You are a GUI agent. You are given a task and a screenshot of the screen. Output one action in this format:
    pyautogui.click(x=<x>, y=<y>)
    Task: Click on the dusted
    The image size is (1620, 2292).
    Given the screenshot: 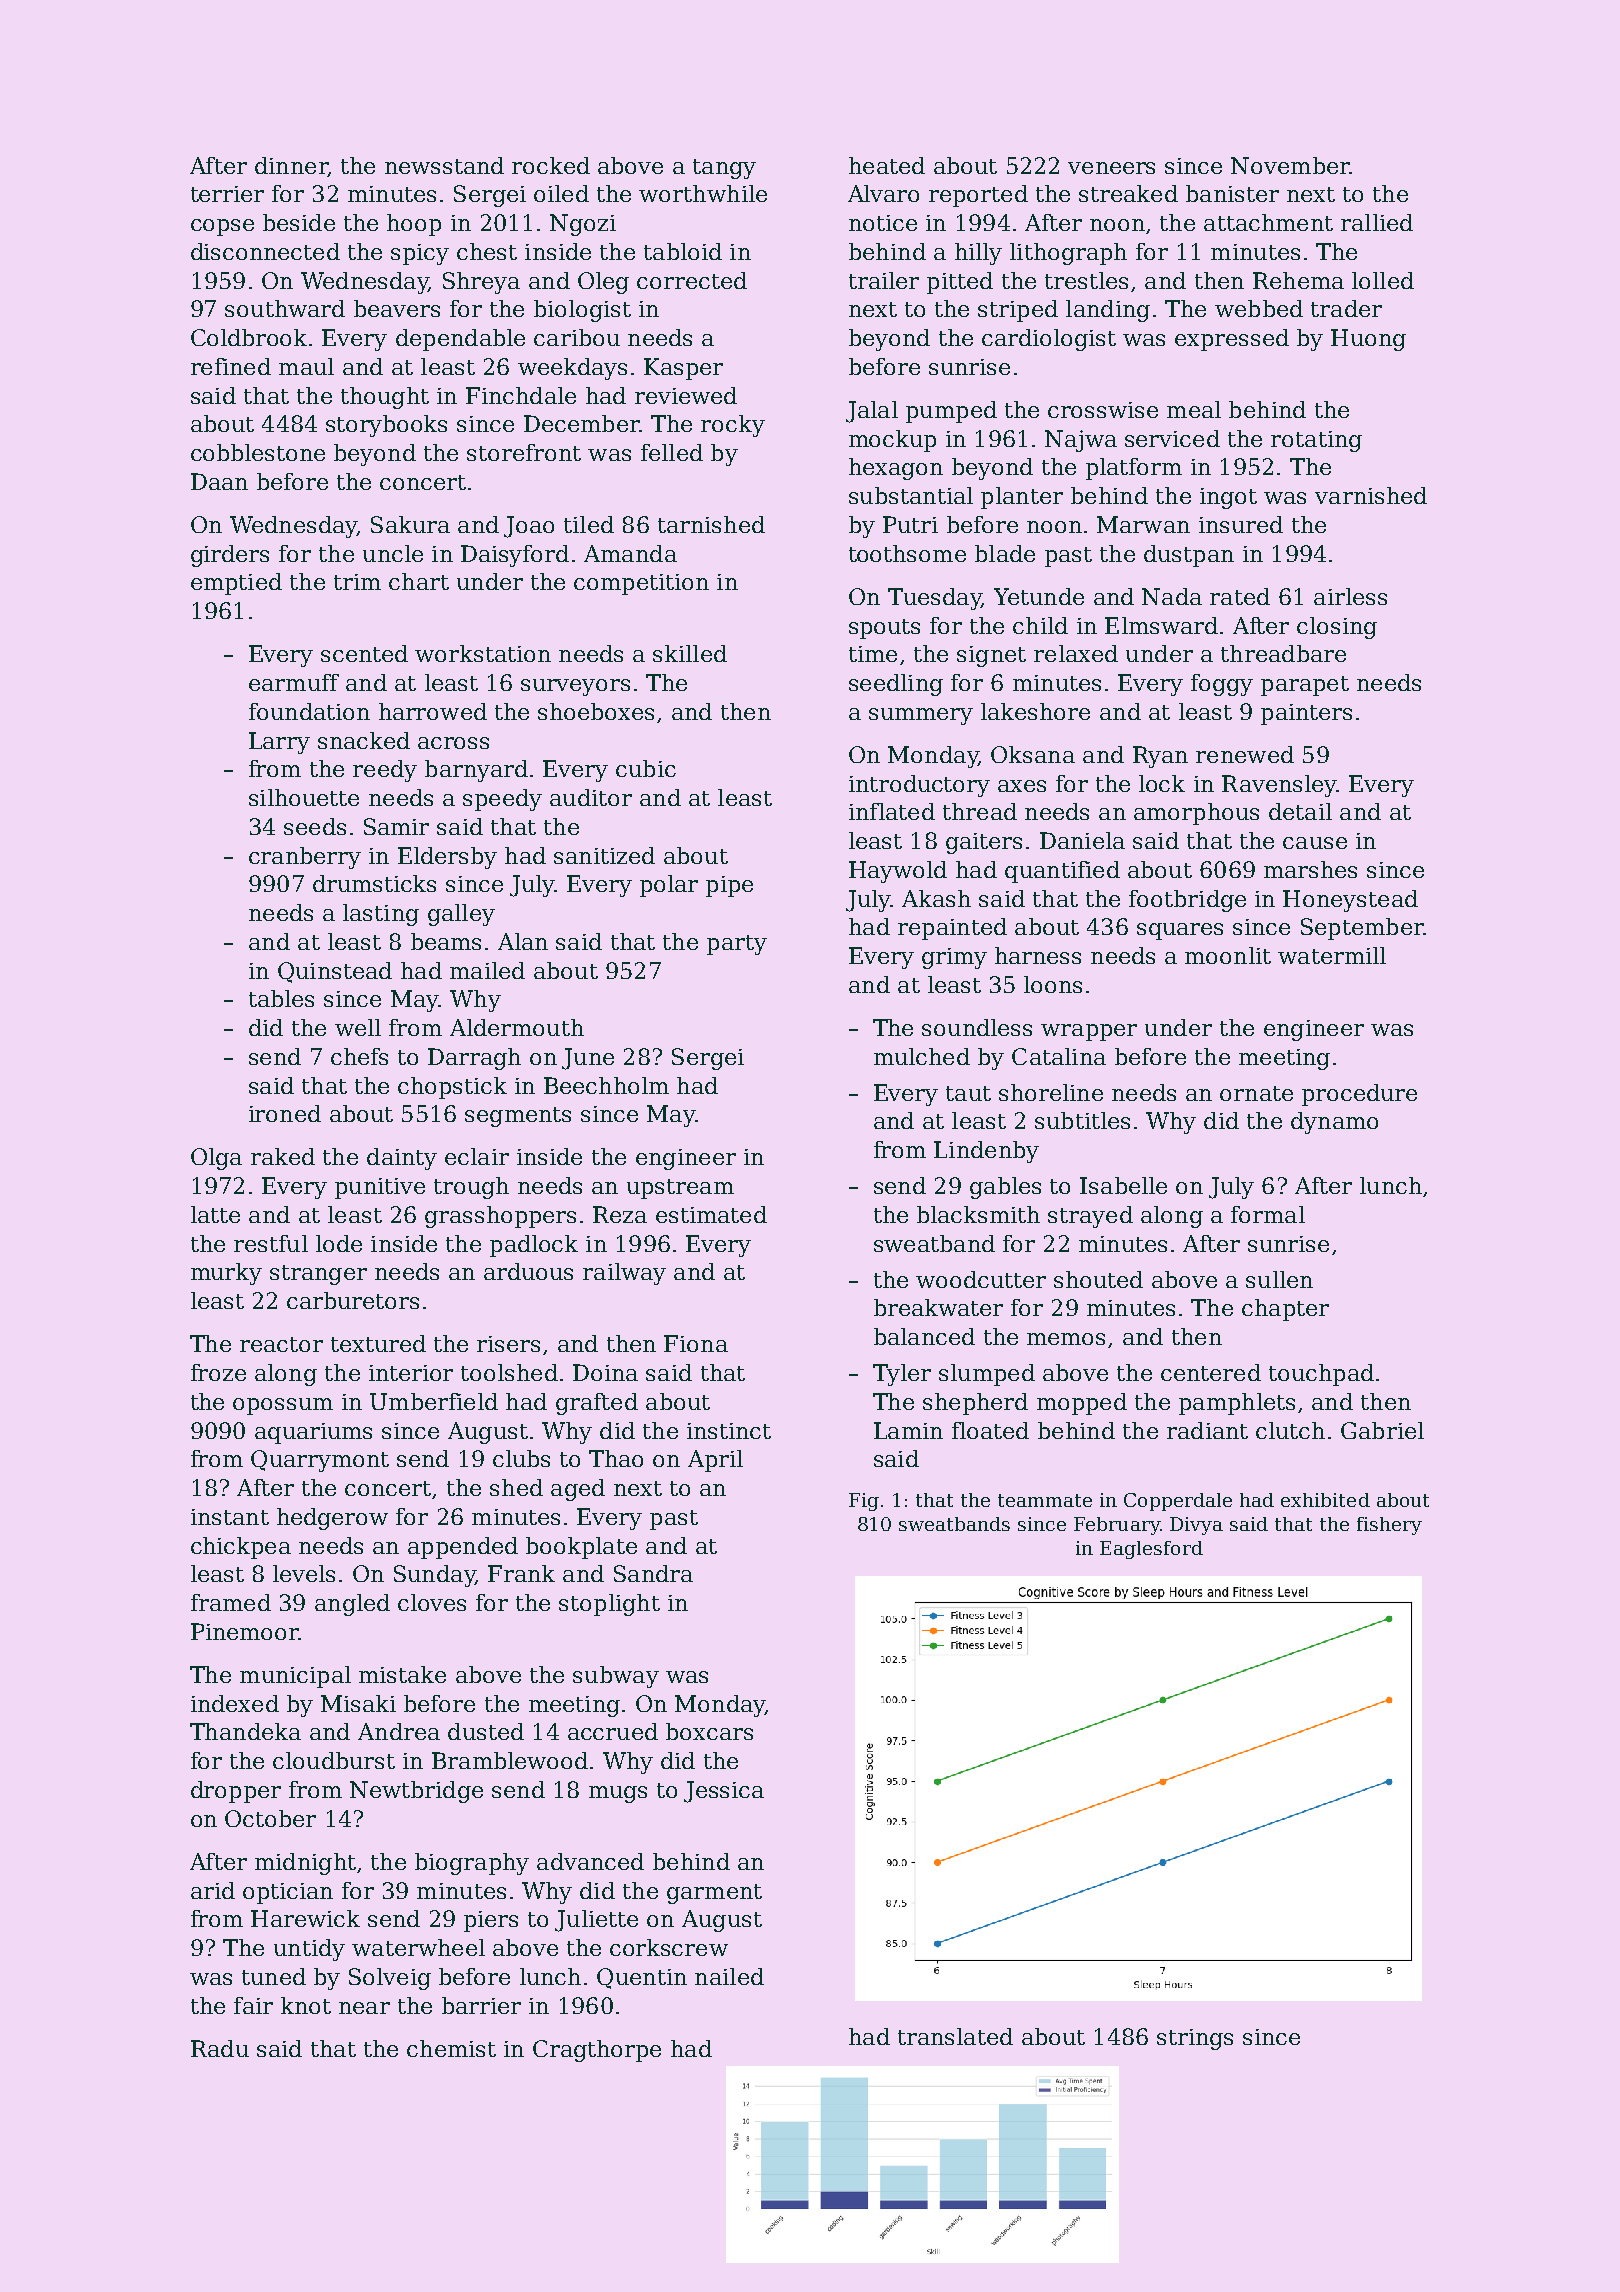 What is the action you would take?
    pyautogui.click(x=486, y=1731)
